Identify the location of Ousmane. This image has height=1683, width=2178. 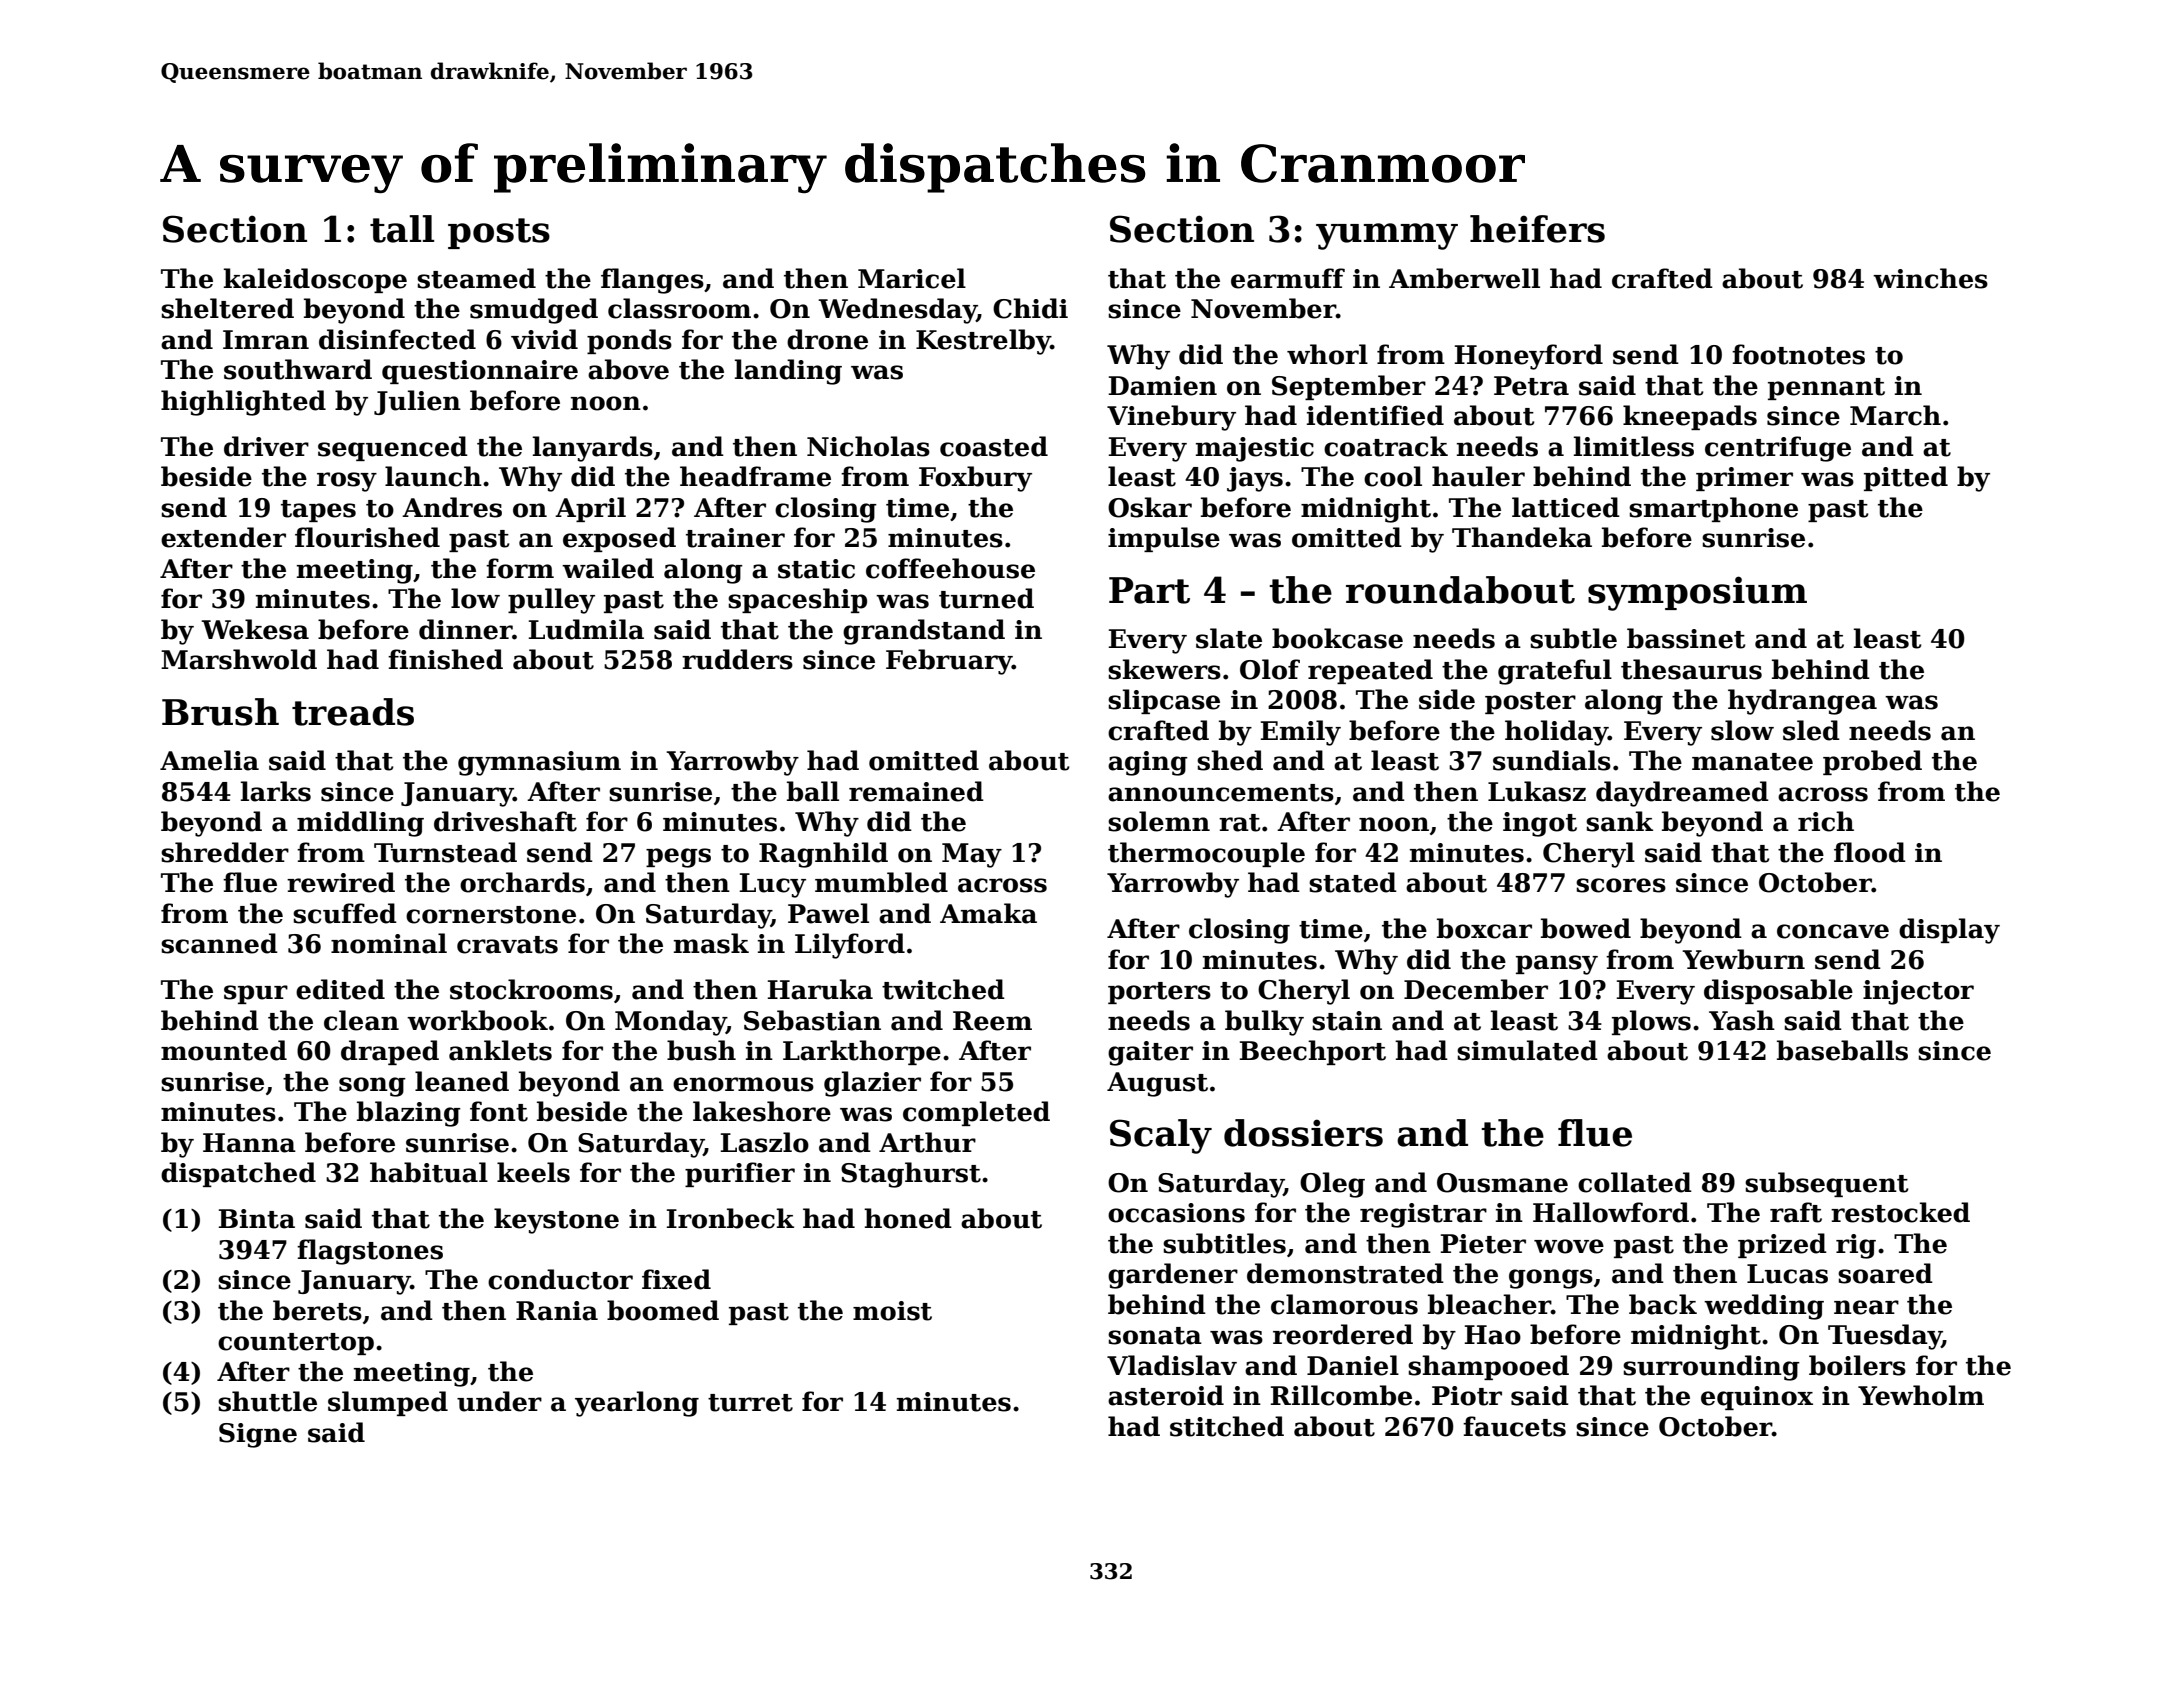
(1502, 1183).
